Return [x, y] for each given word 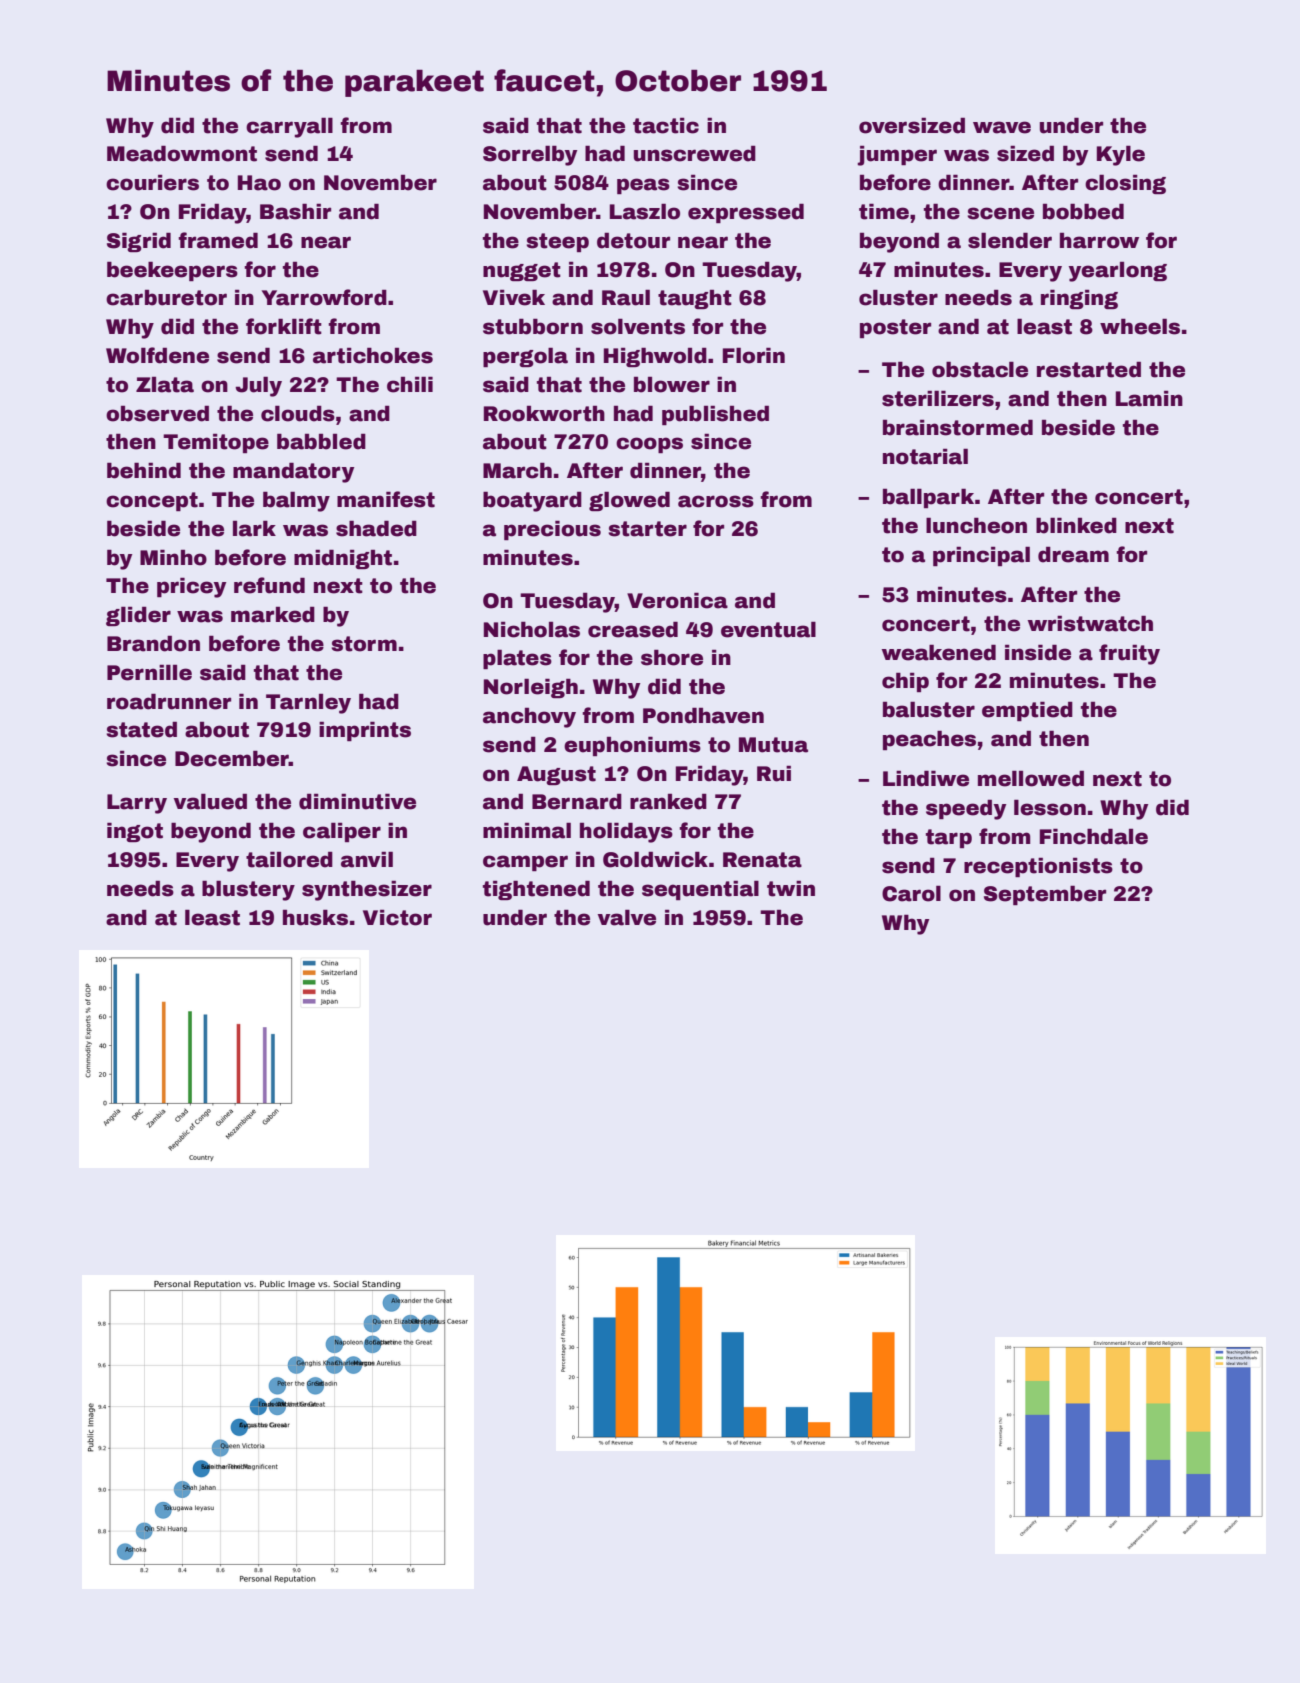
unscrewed [695, 153]
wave [1002, 127]
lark [254, 528]
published [715, 415]
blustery [248, 890]
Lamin [1149, 398]
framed [218, 240]
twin [791, 888]
